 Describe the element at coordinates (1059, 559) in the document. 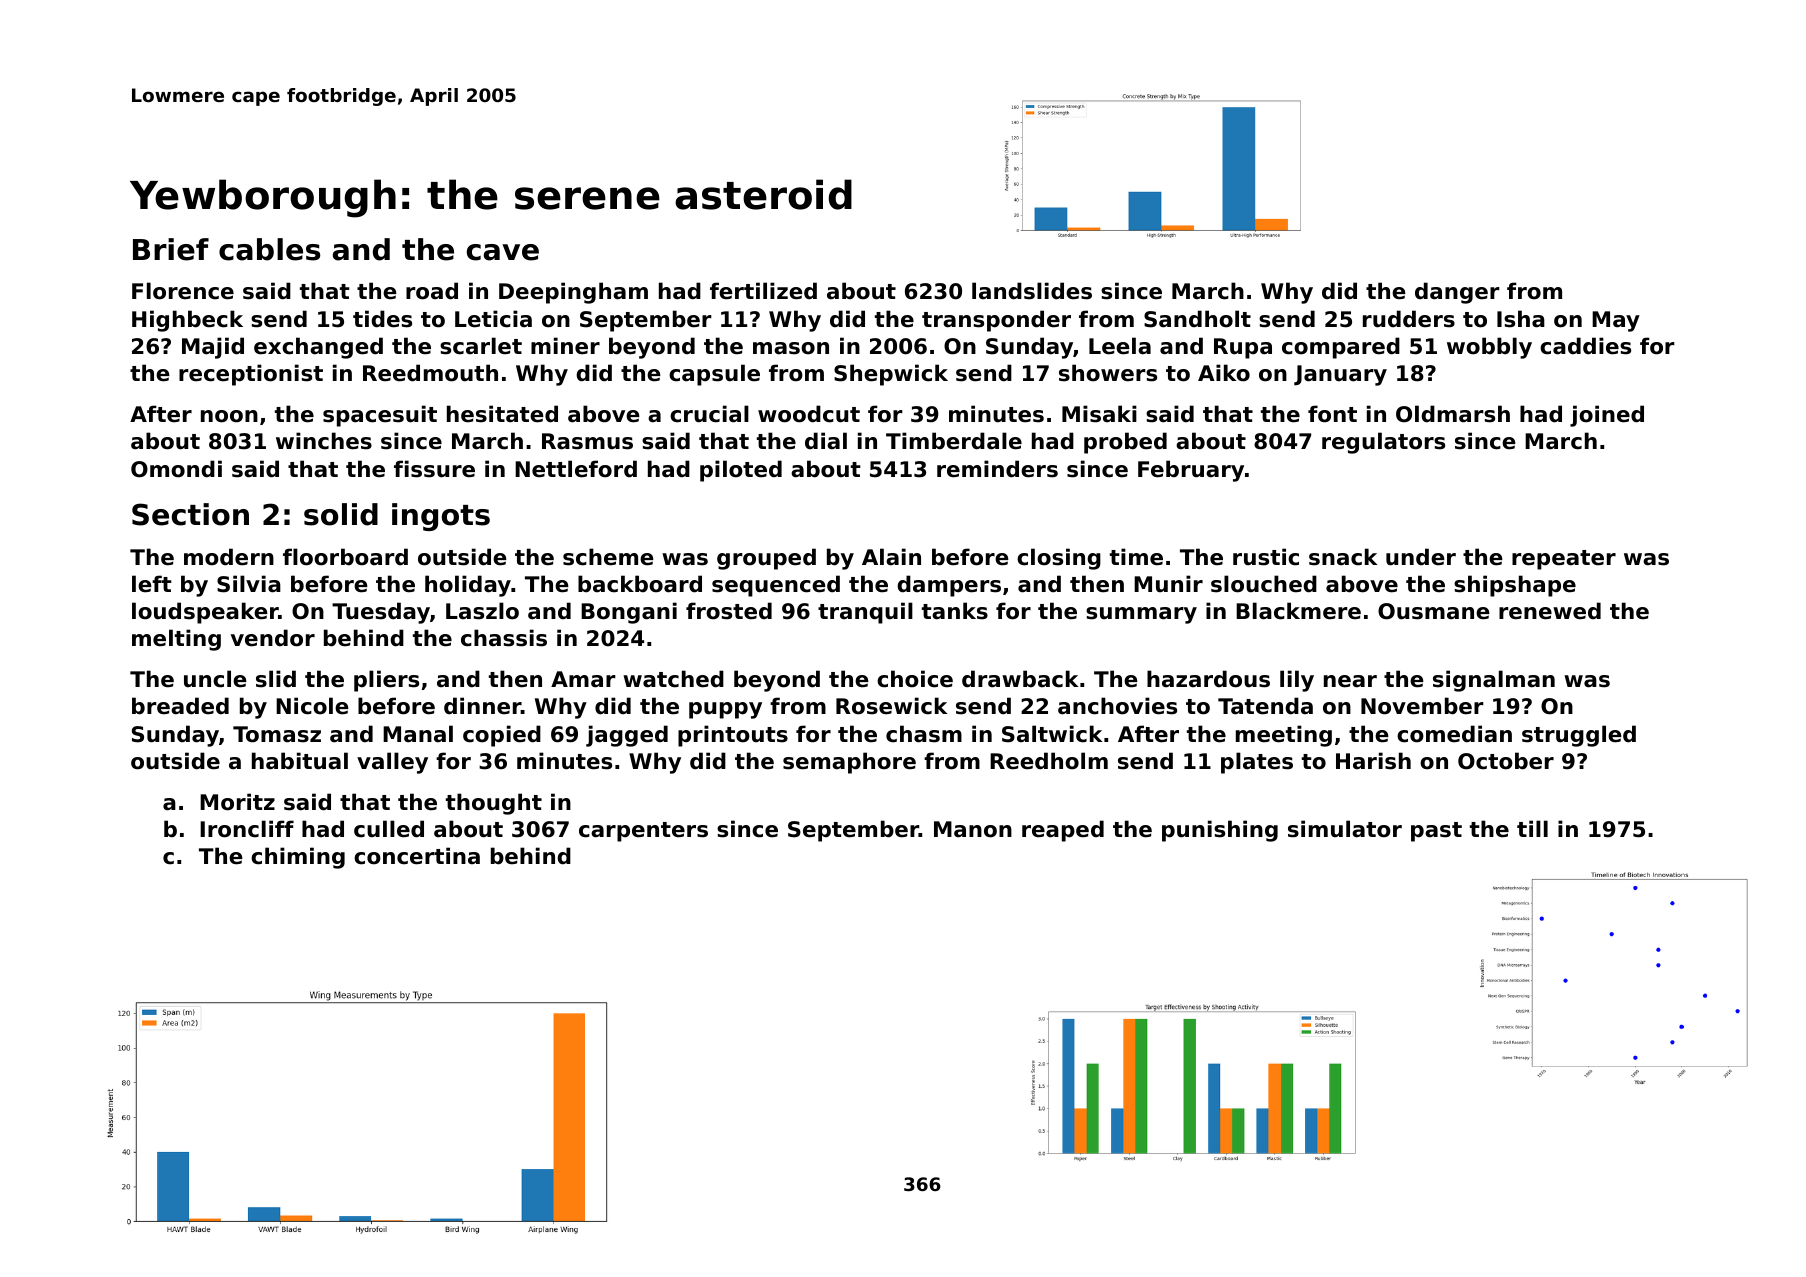

I see `closing` at that location.
